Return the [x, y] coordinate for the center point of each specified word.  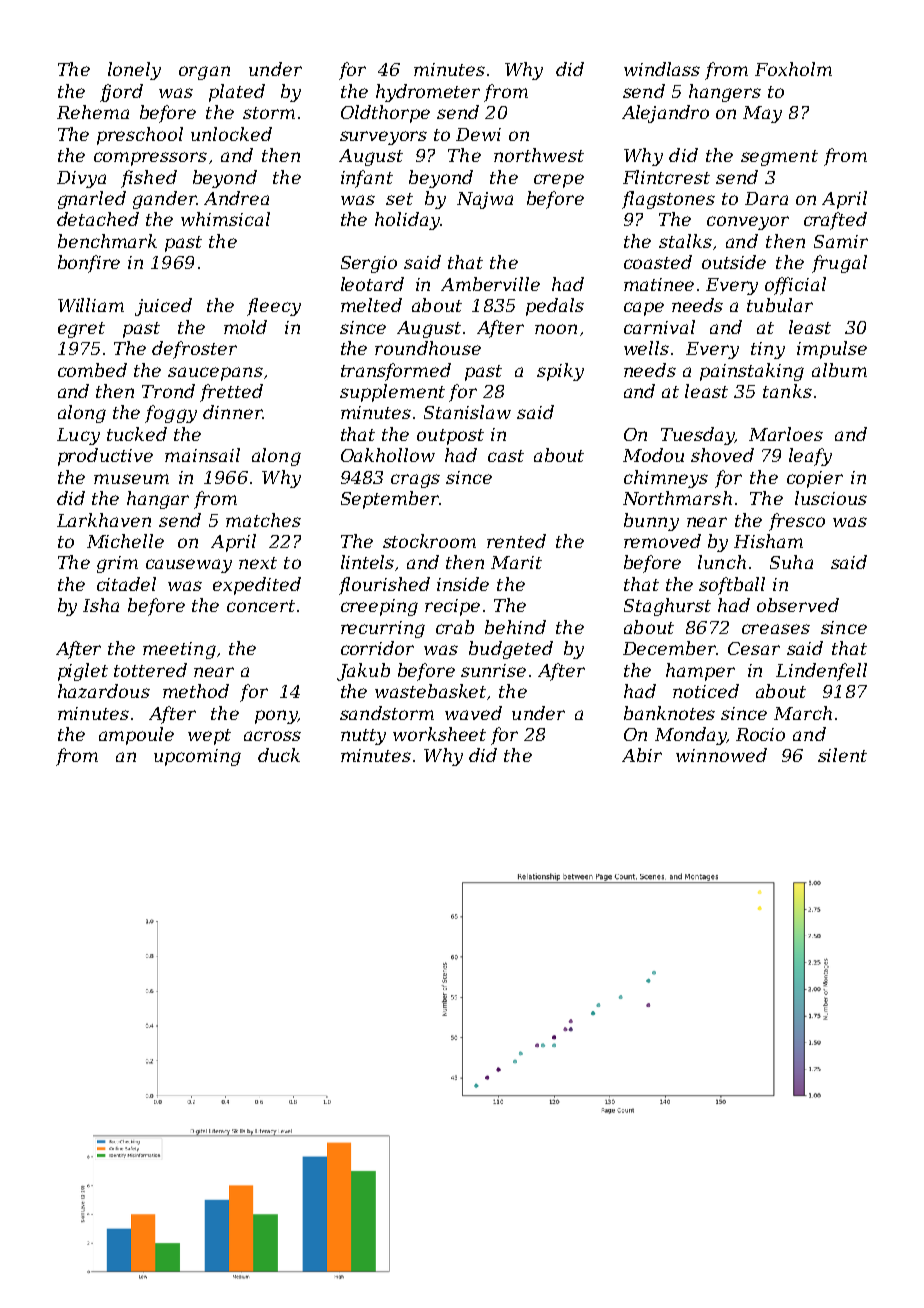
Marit [516, 562]
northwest [539, 155]
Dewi [478, 134]
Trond [168, 391]
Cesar [754, 648]
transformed [396, 372]
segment [779, 158]
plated [237, 93]
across [272, 736]
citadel [126, 584]
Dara [766, 198]
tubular [780, 305]
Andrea [236, 198]
